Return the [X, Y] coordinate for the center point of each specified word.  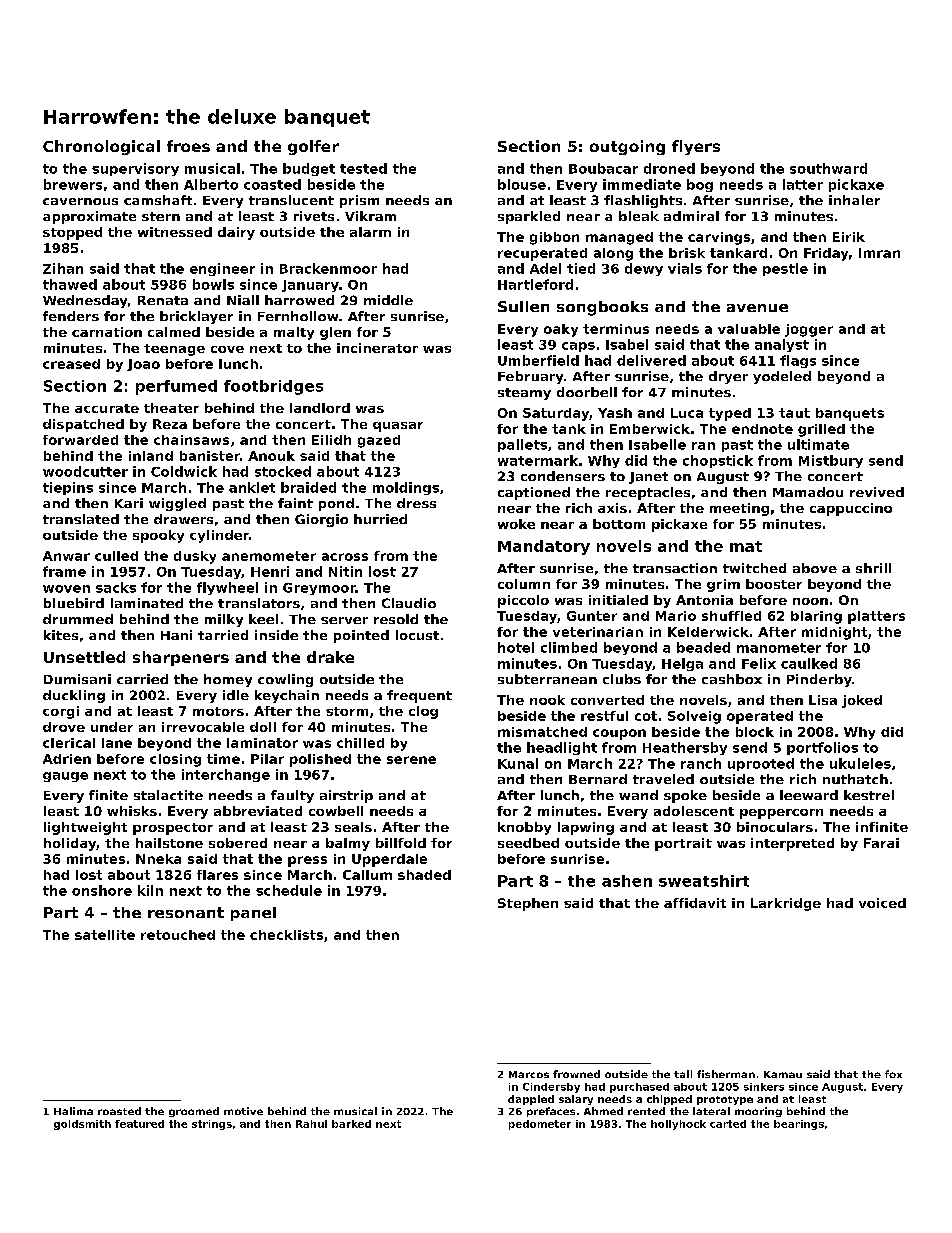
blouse [522, 184]
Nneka [158, 859]
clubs [622, 679]
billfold [401, 843]
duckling [74, 696]
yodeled [782, 377]
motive [243, 1111]
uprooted [761, 764]
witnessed [175, 232]
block [755, 732]
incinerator [377, 348]
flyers [696, 147]
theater [171, 408]
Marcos [529, 1074]
